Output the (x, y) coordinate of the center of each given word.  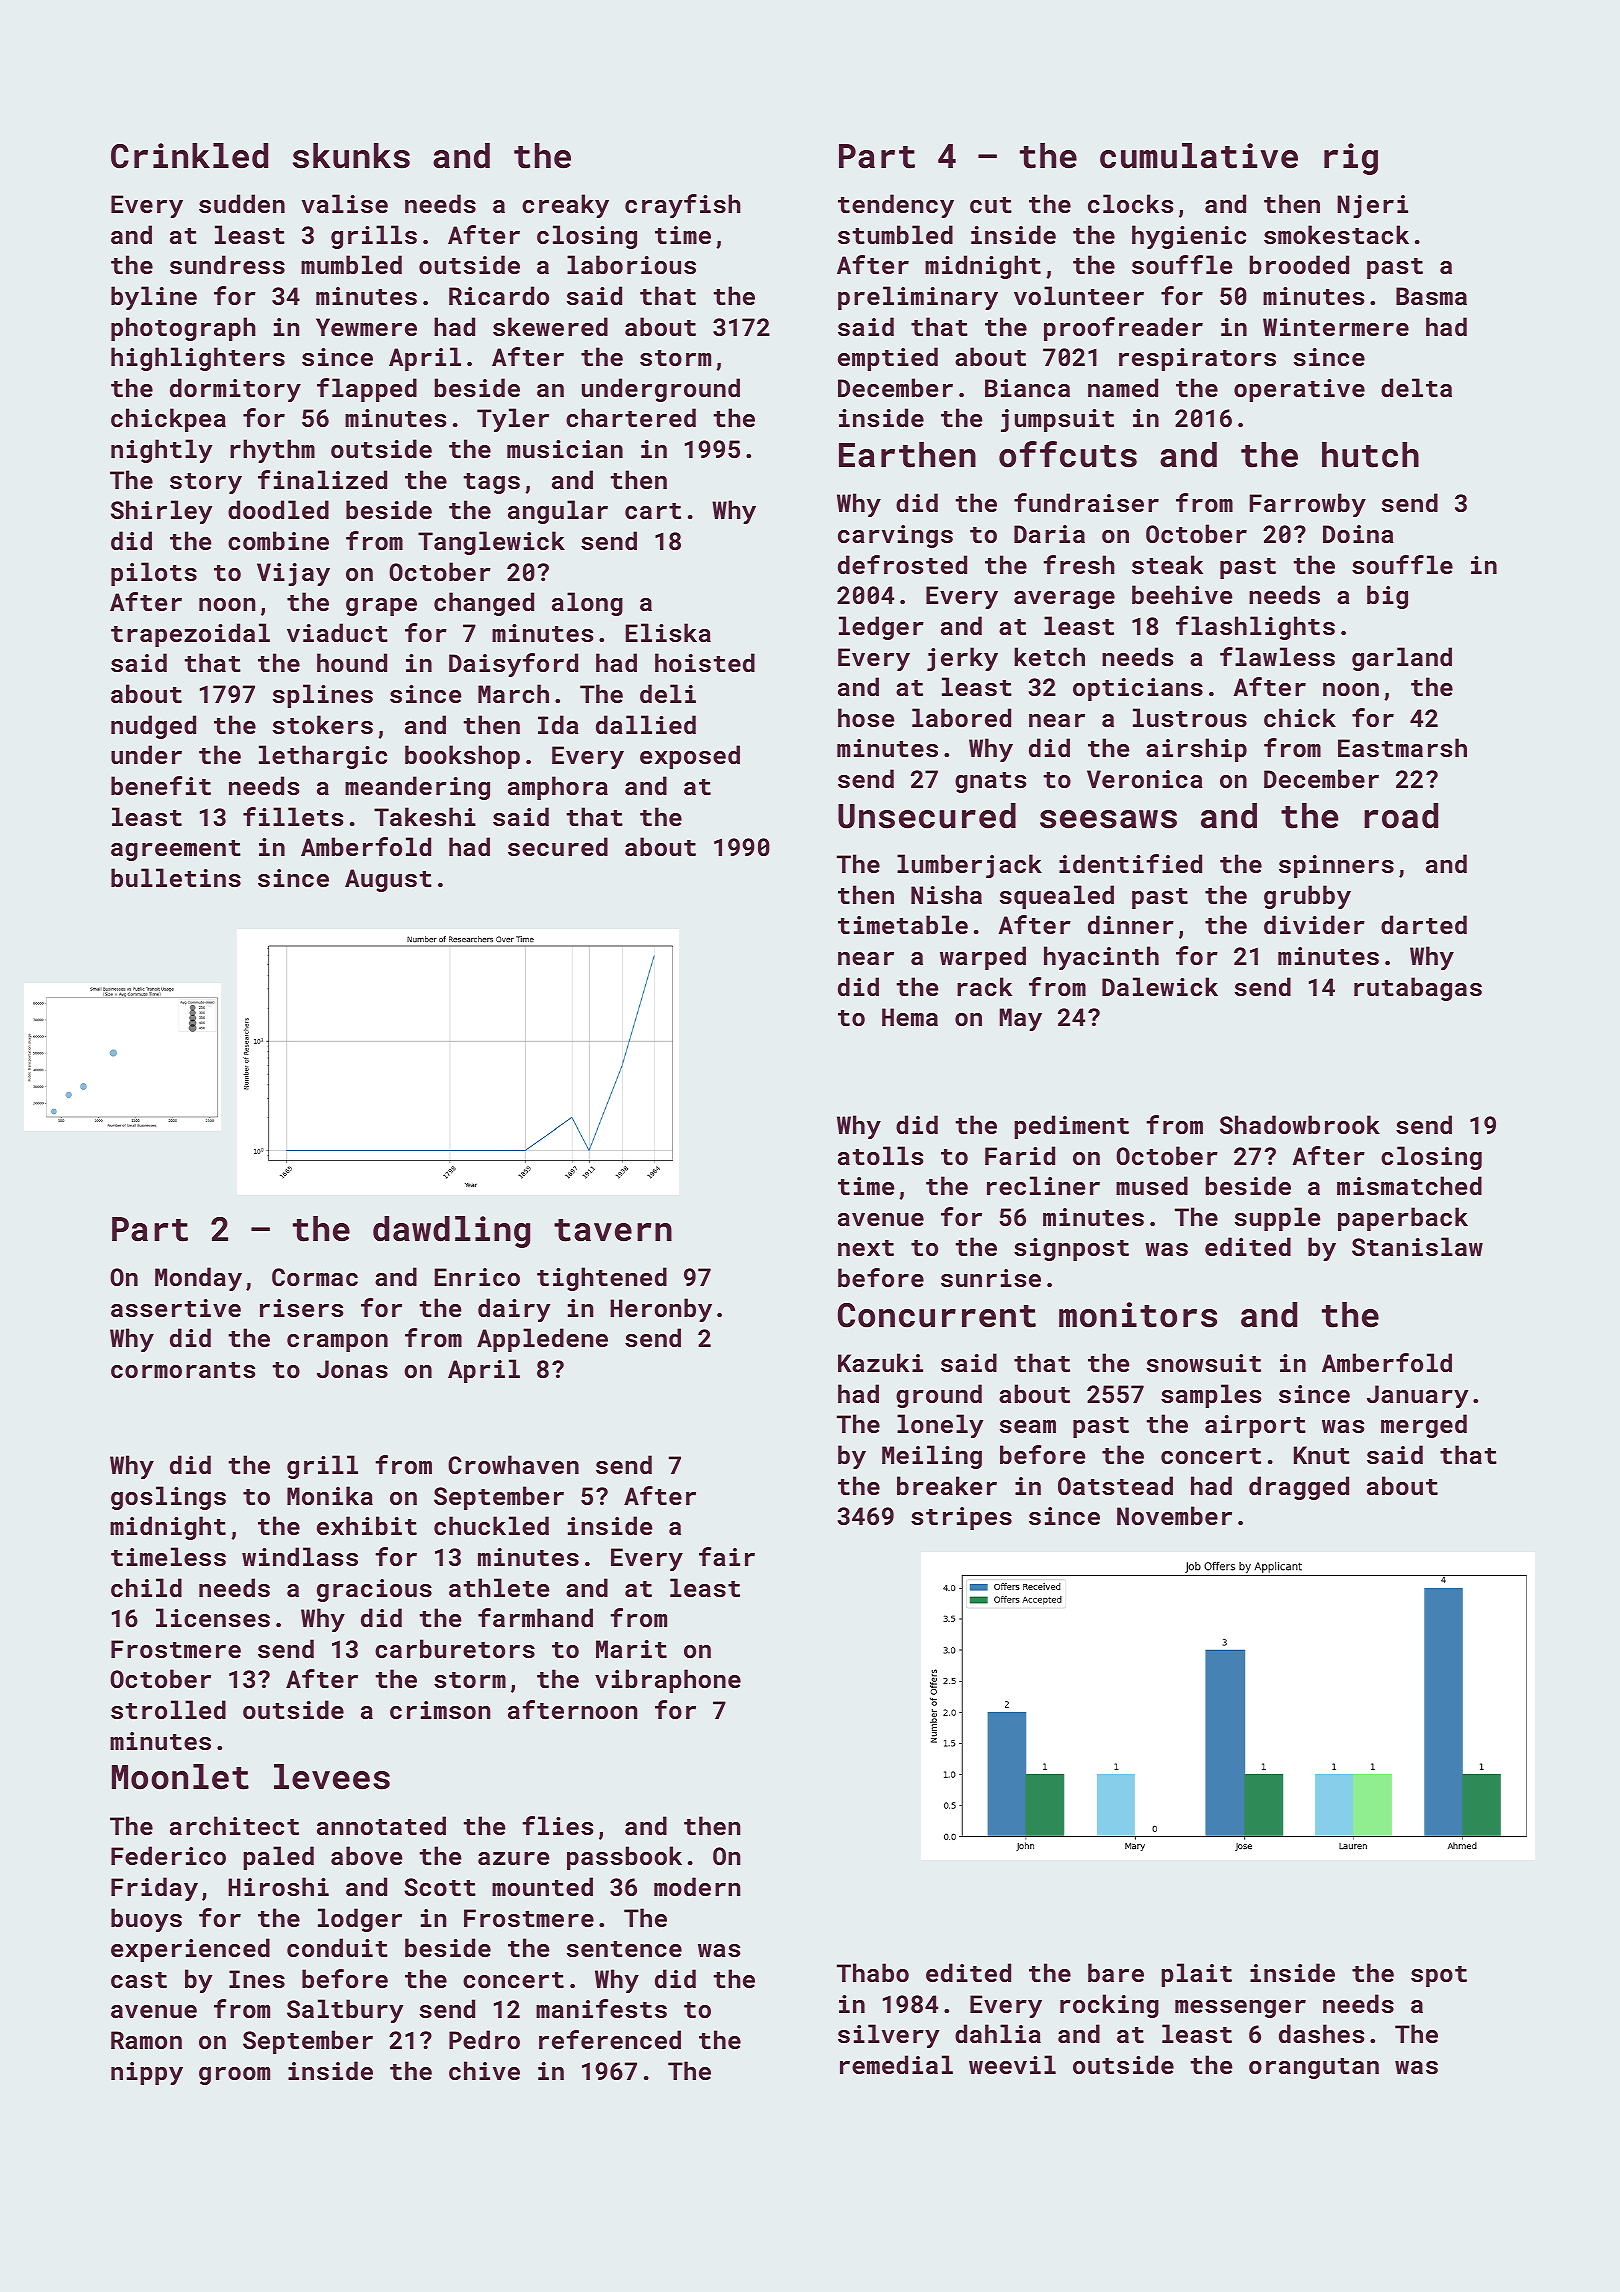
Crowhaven (513, 1464)
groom (234, 2076)
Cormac (315, 1277)
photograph (183, 329)
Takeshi (425, 816)
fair (727, 1556)
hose (866, 717)
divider (1314, 924)
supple (1277, 1219)
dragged (1299, 1488)
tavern (613, 1230)
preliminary (918, 298)
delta (1416, 387)
